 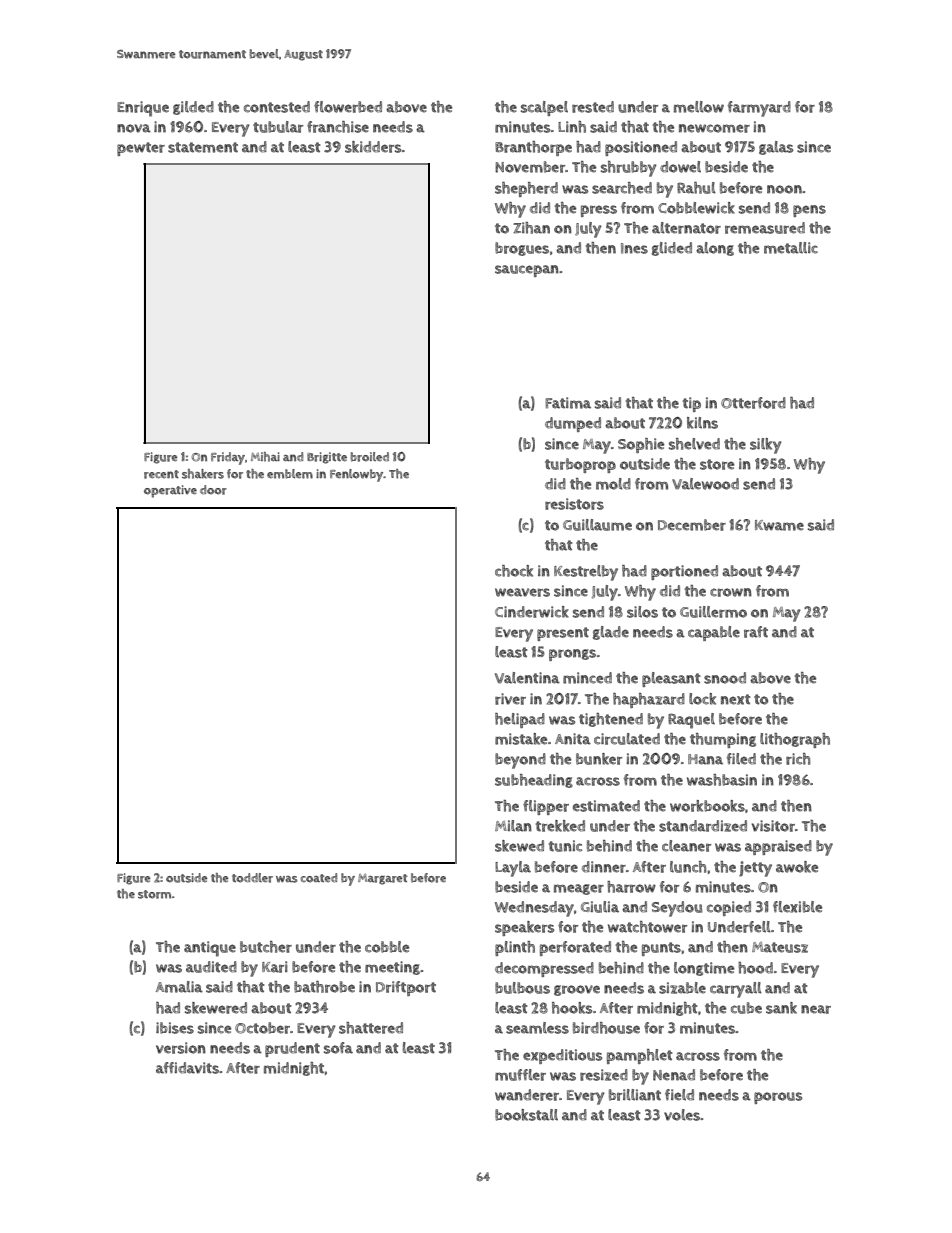 What do you see at coordinates (779, 525) in the image?
I see `Kwame` at bounding box center [779, 525].
